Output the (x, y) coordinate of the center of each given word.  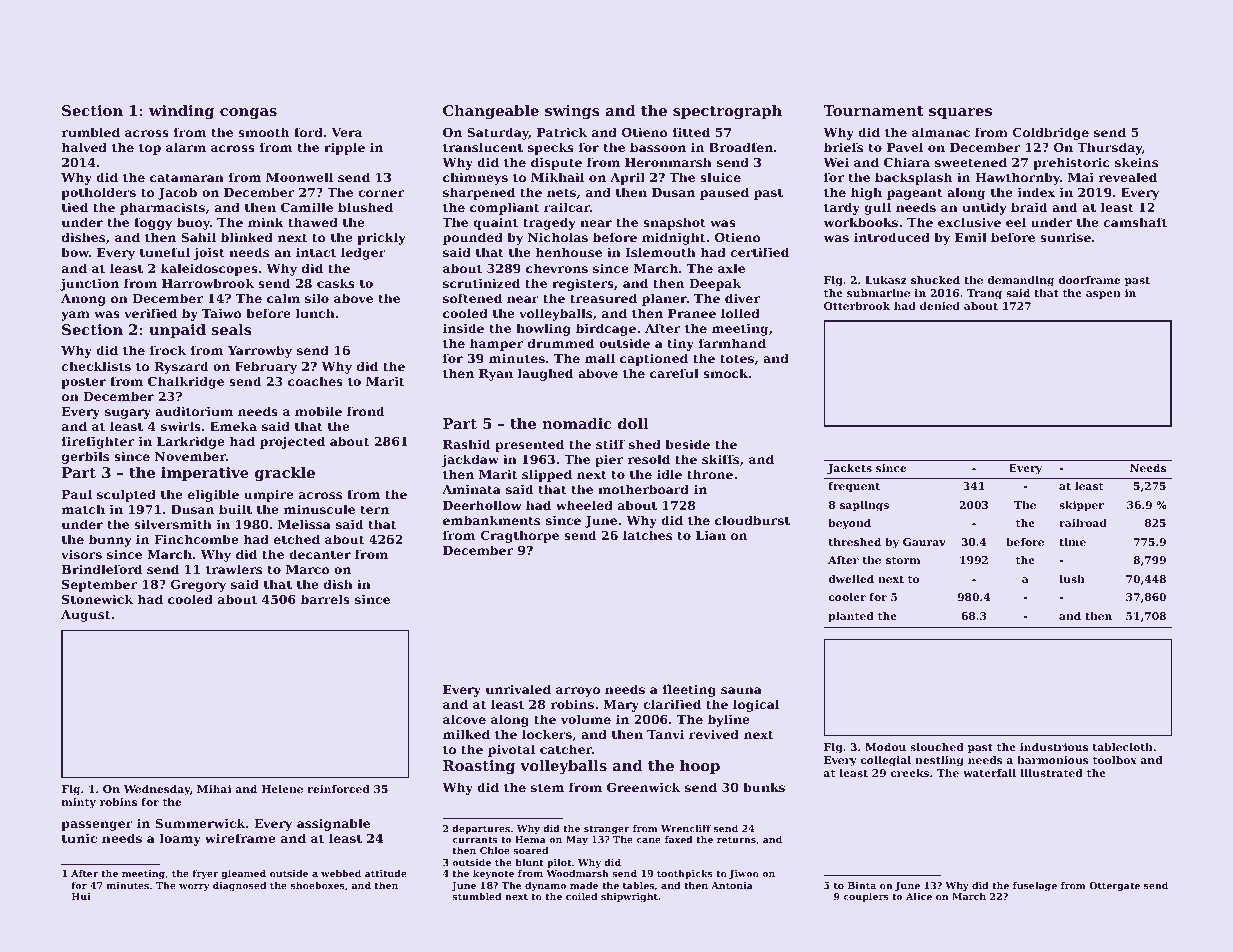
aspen (1103, 295)
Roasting (479, 767)
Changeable (491, 112)
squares (960, 113)
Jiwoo (744, 874)
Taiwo (222, 313)
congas (248, 113)
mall (600, 358)
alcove (464, 719)
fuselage (1035, 886)
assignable (333, 824)
